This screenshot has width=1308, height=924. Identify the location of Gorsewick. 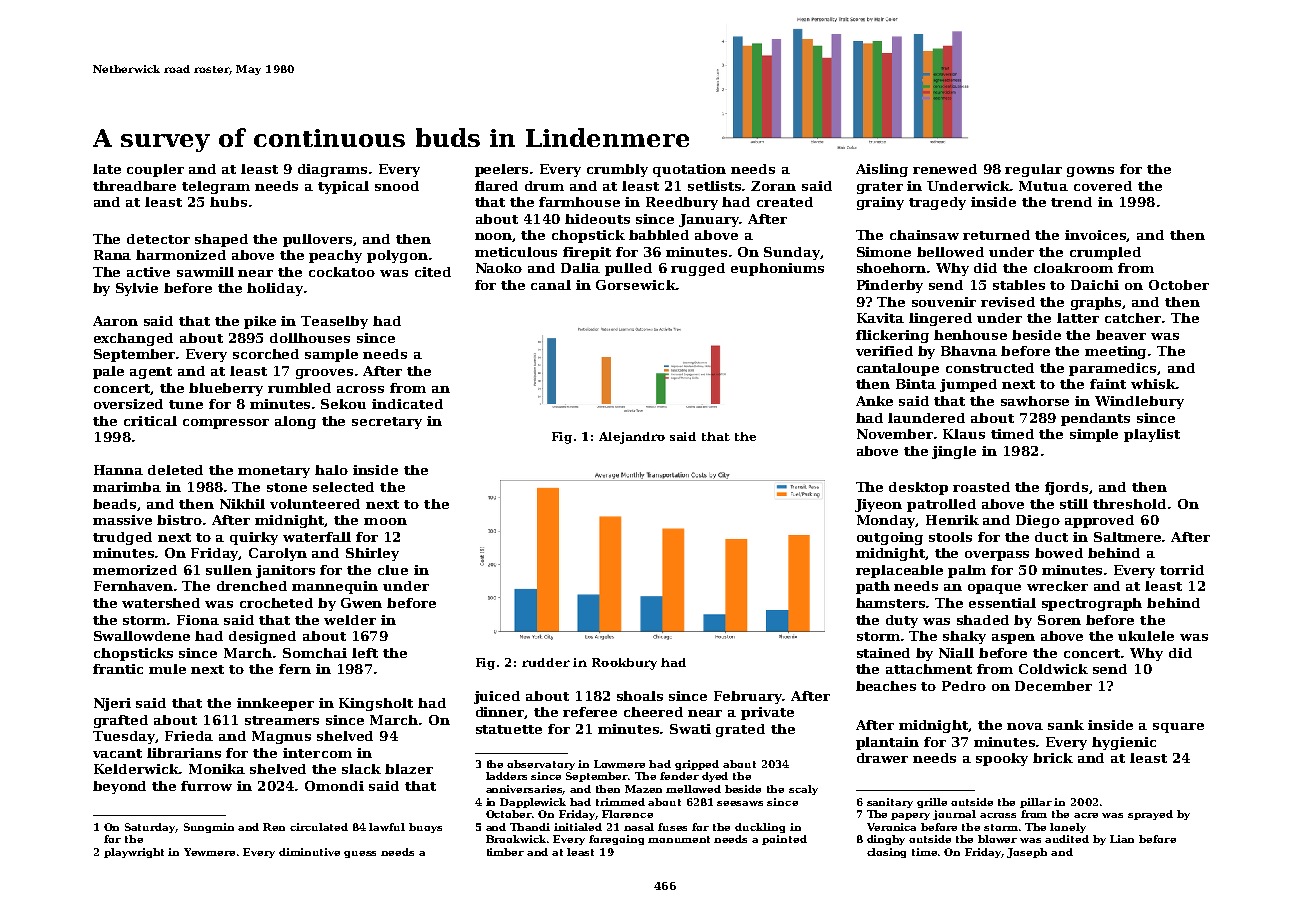
(636, 285).
